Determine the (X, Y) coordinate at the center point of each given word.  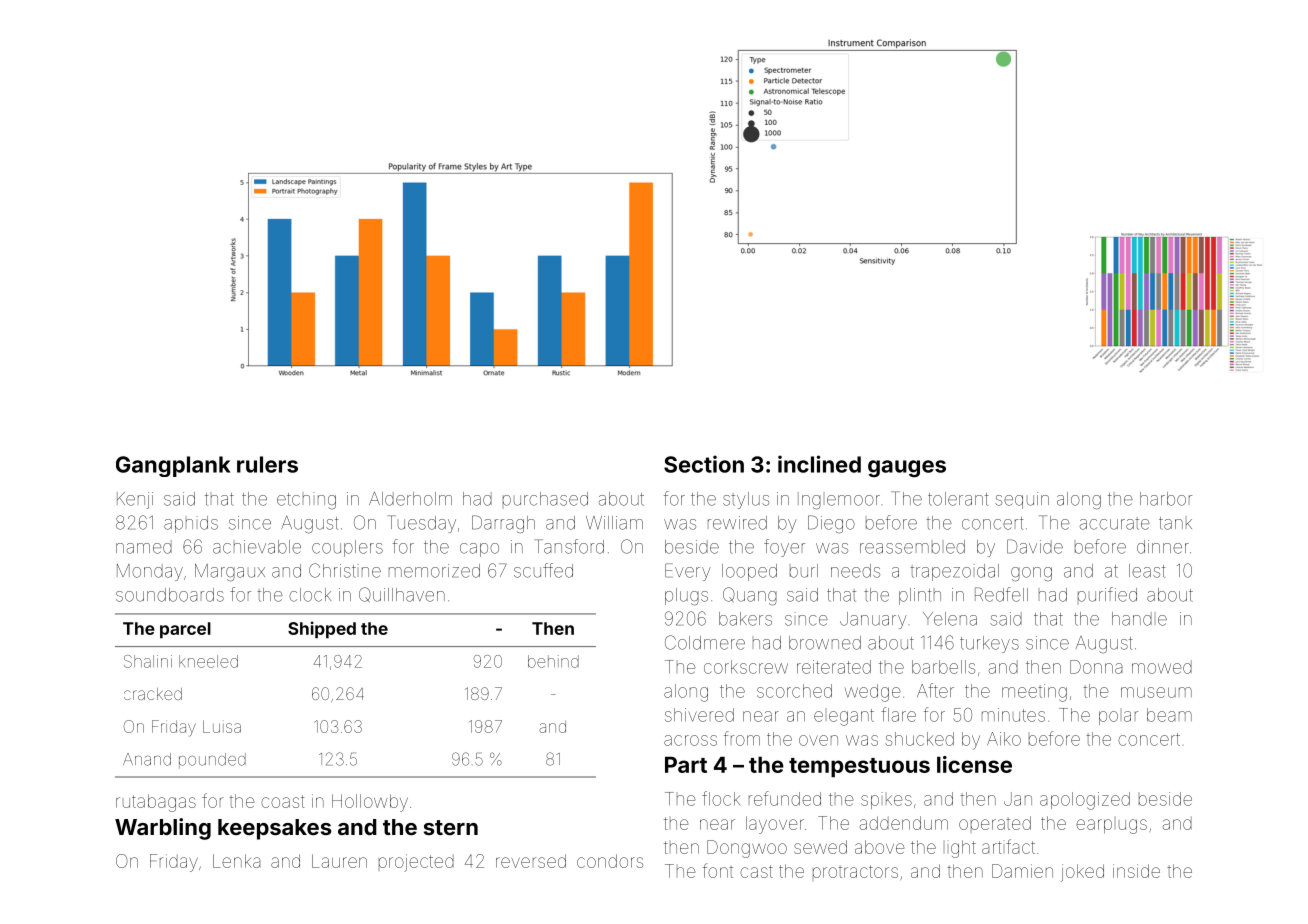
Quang (750, 596)
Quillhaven (402, 595)
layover (775, 825)
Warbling (163, 829)
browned (825, 643)
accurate (1115, 523)
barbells (943, 667)
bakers (745, 619)
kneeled (208, 661)
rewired (737, 523)
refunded (785, 798)
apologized (1085, 801)
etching (306, 500)
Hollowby (370, 803)
